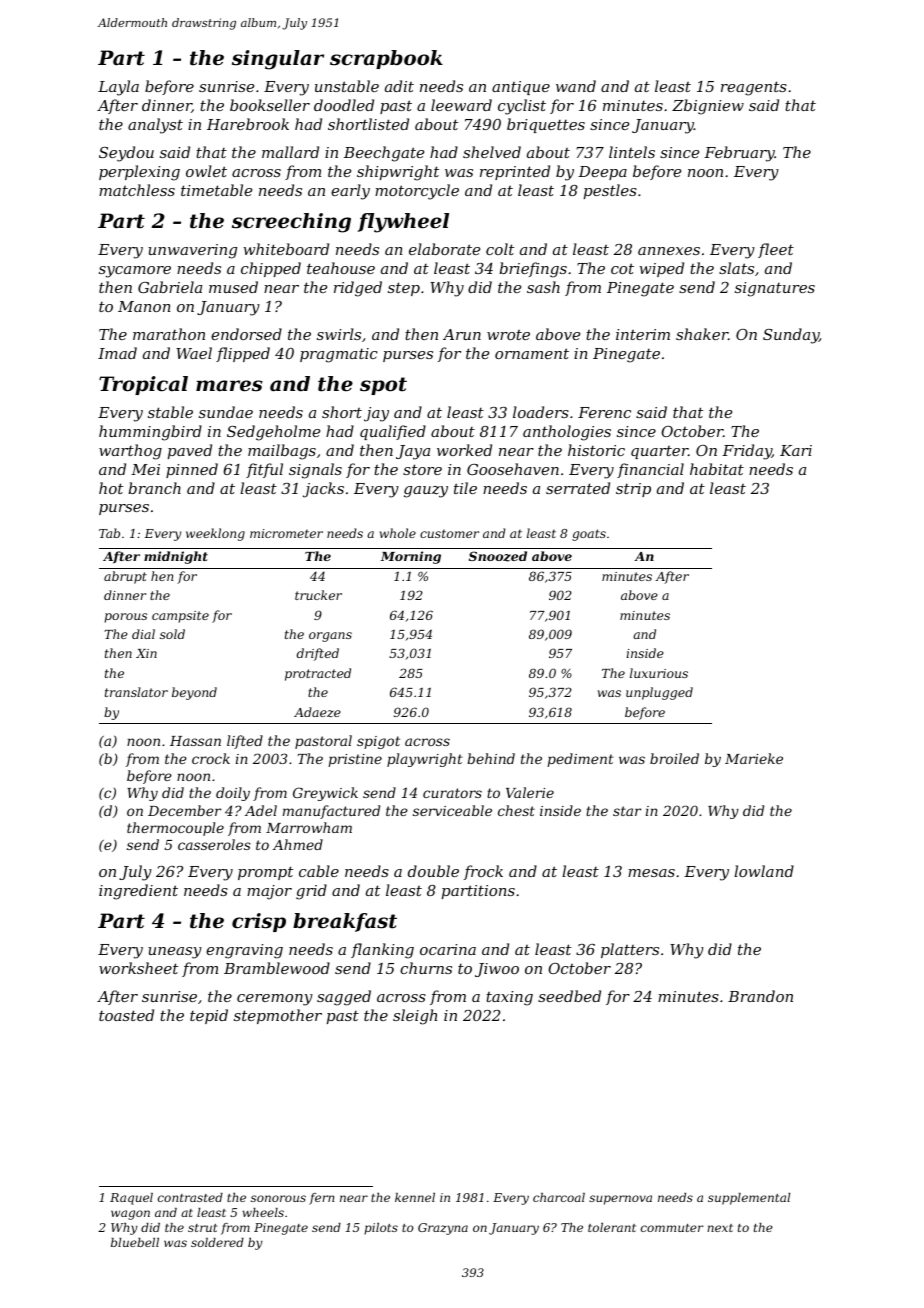 The image size is (924, 1308). Describe the element at coordinates (126, 154) in the document. I see `Seydou` at that location.
